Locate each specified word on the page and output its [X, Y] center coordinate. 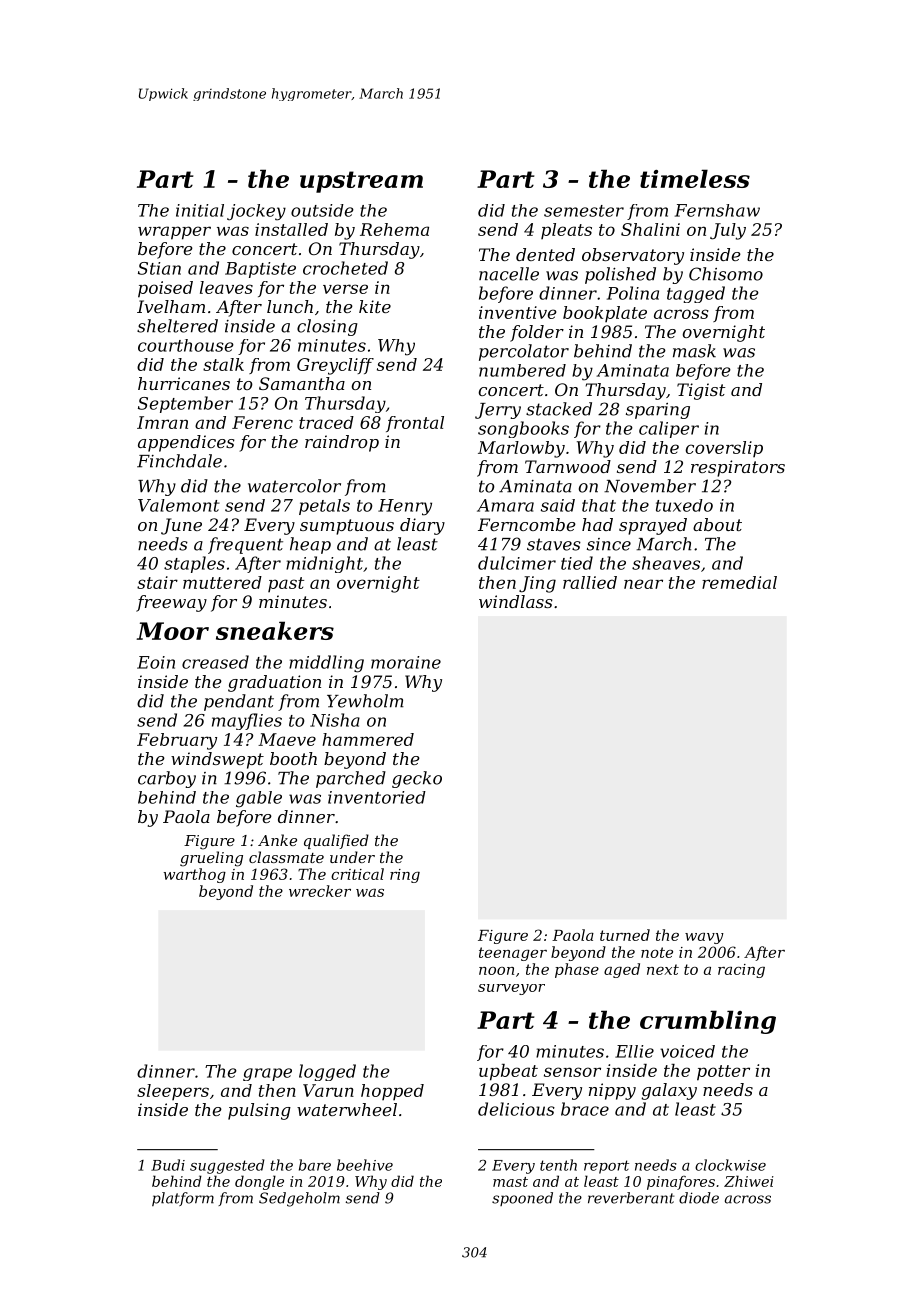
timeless [695, 178]
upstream [361, 182]
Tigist [701, 391]
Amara [505, 505]
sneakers [275, 630]
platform [183, 1199]
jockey [256, 212]
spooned [522, 1199]
